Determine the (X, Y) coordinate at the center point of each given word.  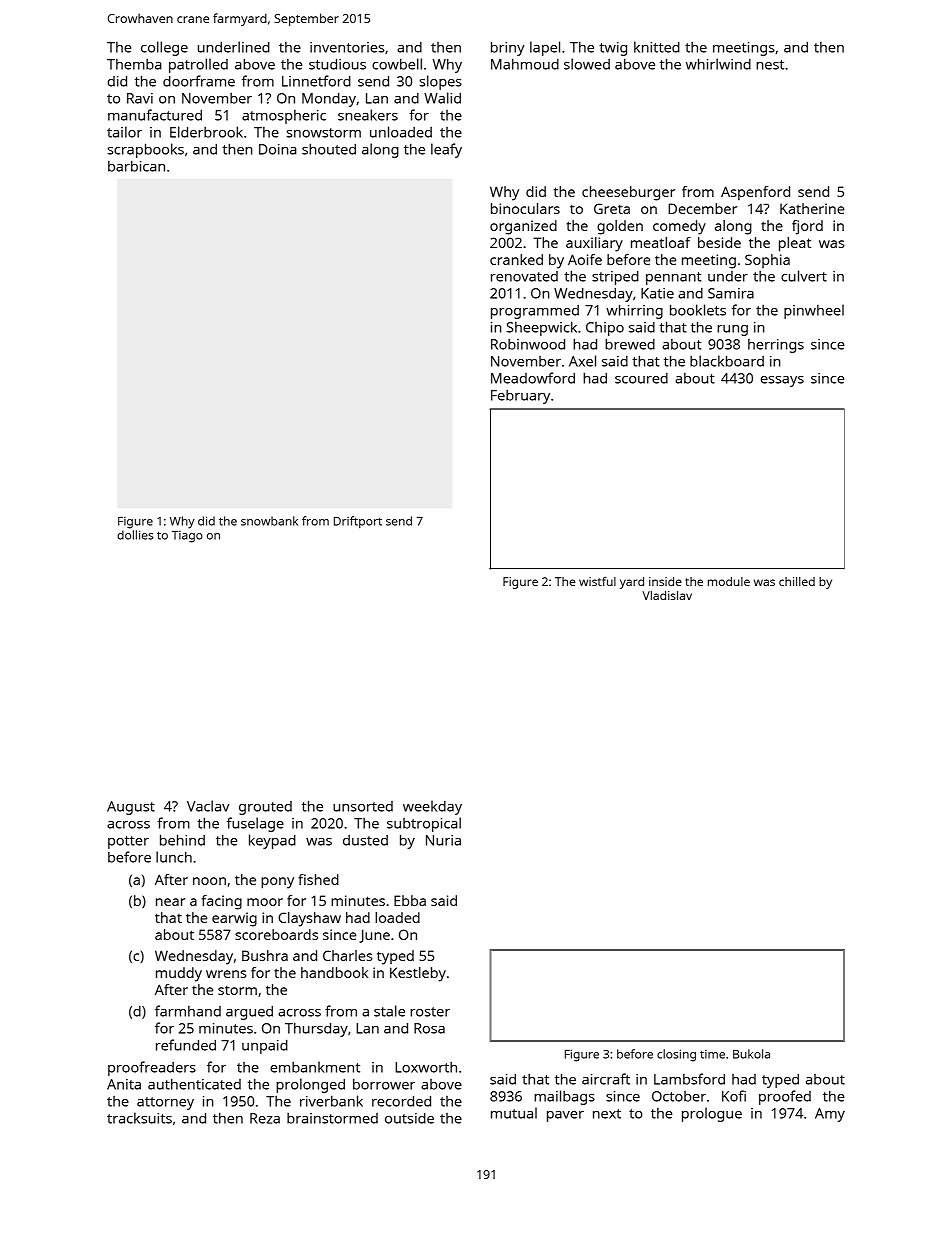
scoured (641, 378)
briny (508, 48)
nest (770, 65)
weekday (432, 807)
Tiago (187, 537)
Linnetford (316, 81)
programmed (535, 312)
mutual (514, 1113)
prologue (712, 1114)
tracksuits (139, 1118)
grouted (265, 808)
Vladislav (667, 595)
